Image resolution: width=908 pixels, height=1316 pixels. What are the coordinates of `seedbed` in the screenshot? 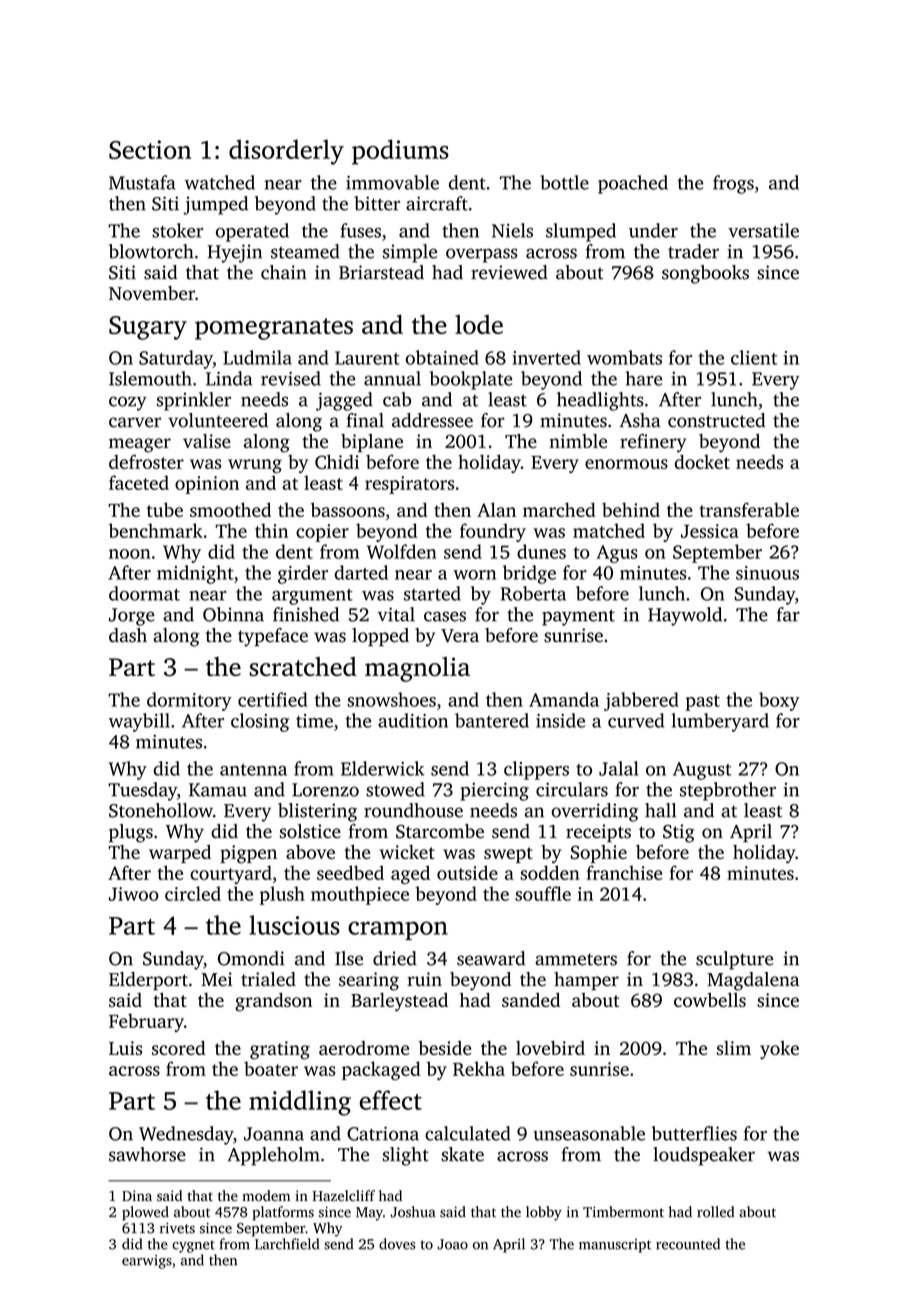 It's located at (350, 872).
